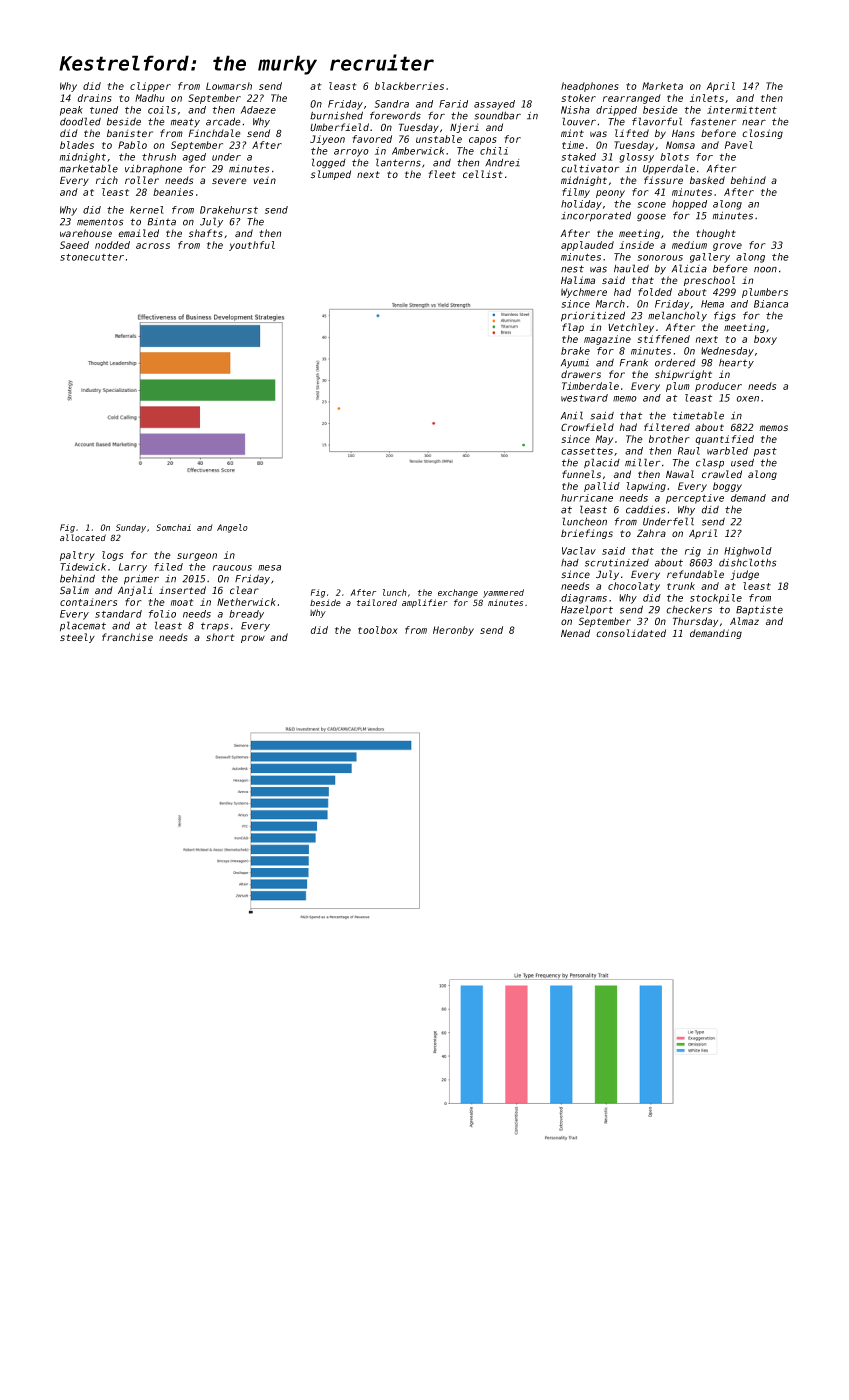  Describe the element at coordinates (771, 304) in the screenshot. I see `Bianca` at that location.
